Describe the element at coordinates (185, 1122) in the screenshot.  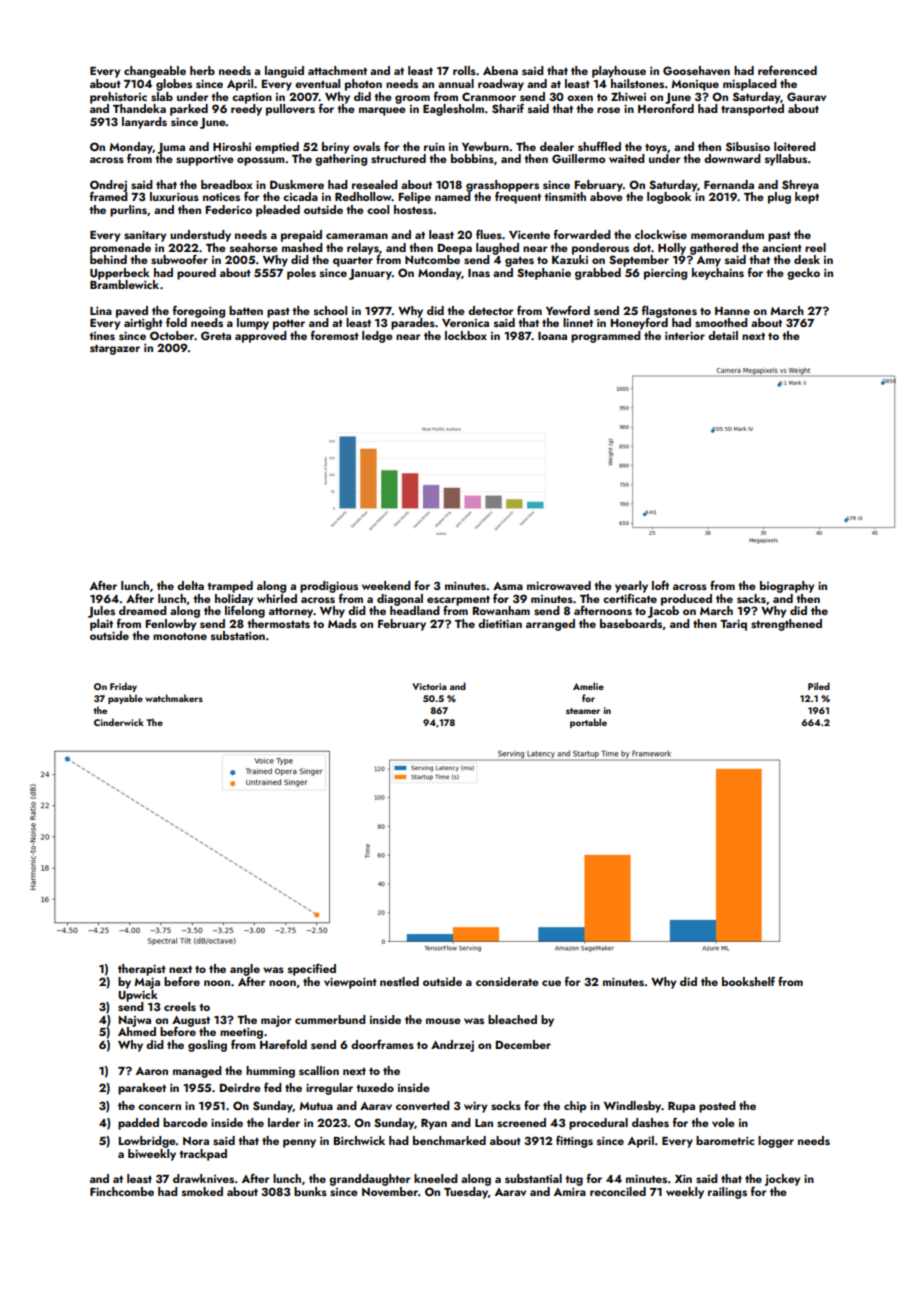
I see `barcode` at that location.
